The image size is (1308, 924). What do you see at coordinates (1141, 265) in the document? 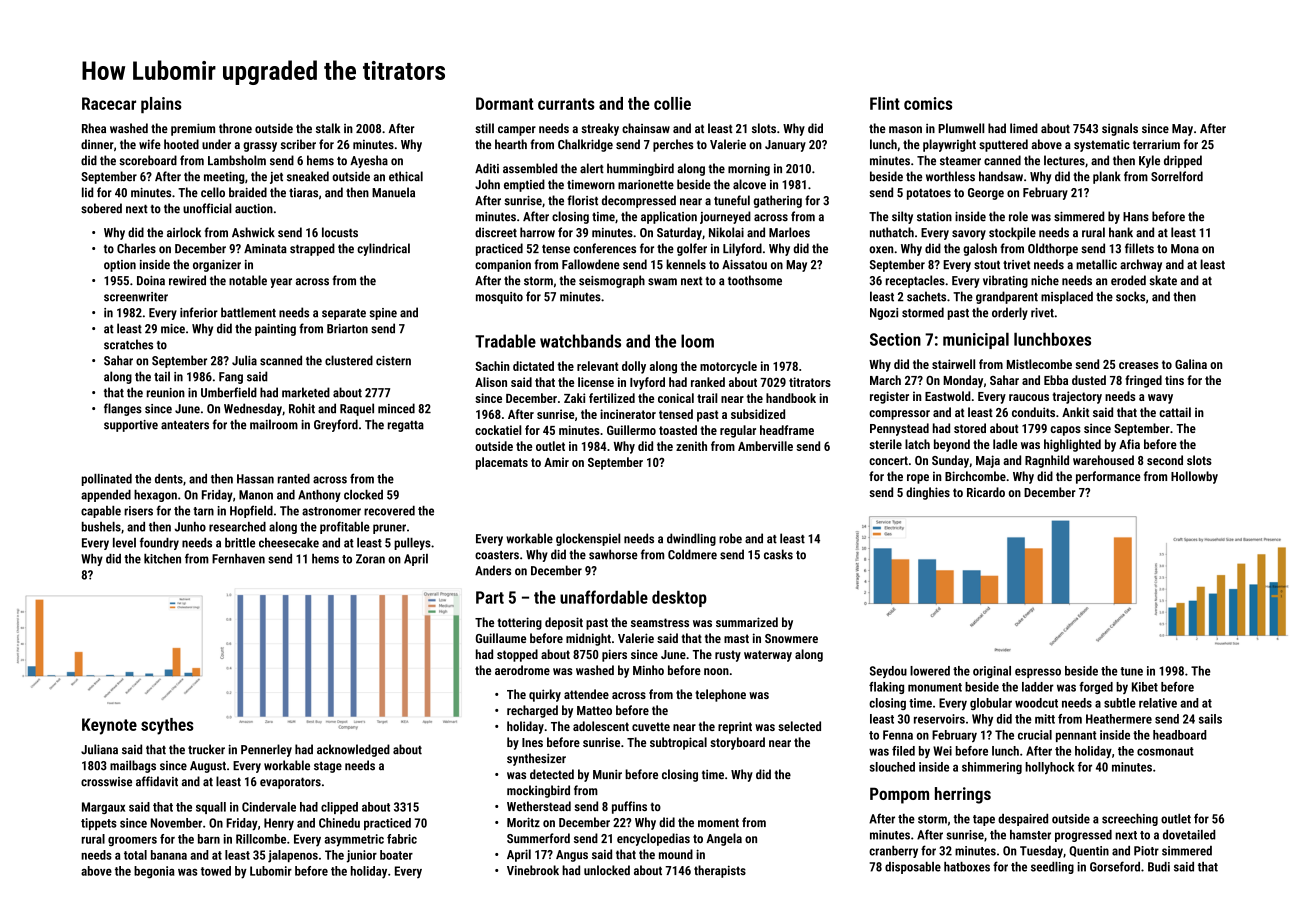
I see `archway` at bounding box center [1141, 265].
